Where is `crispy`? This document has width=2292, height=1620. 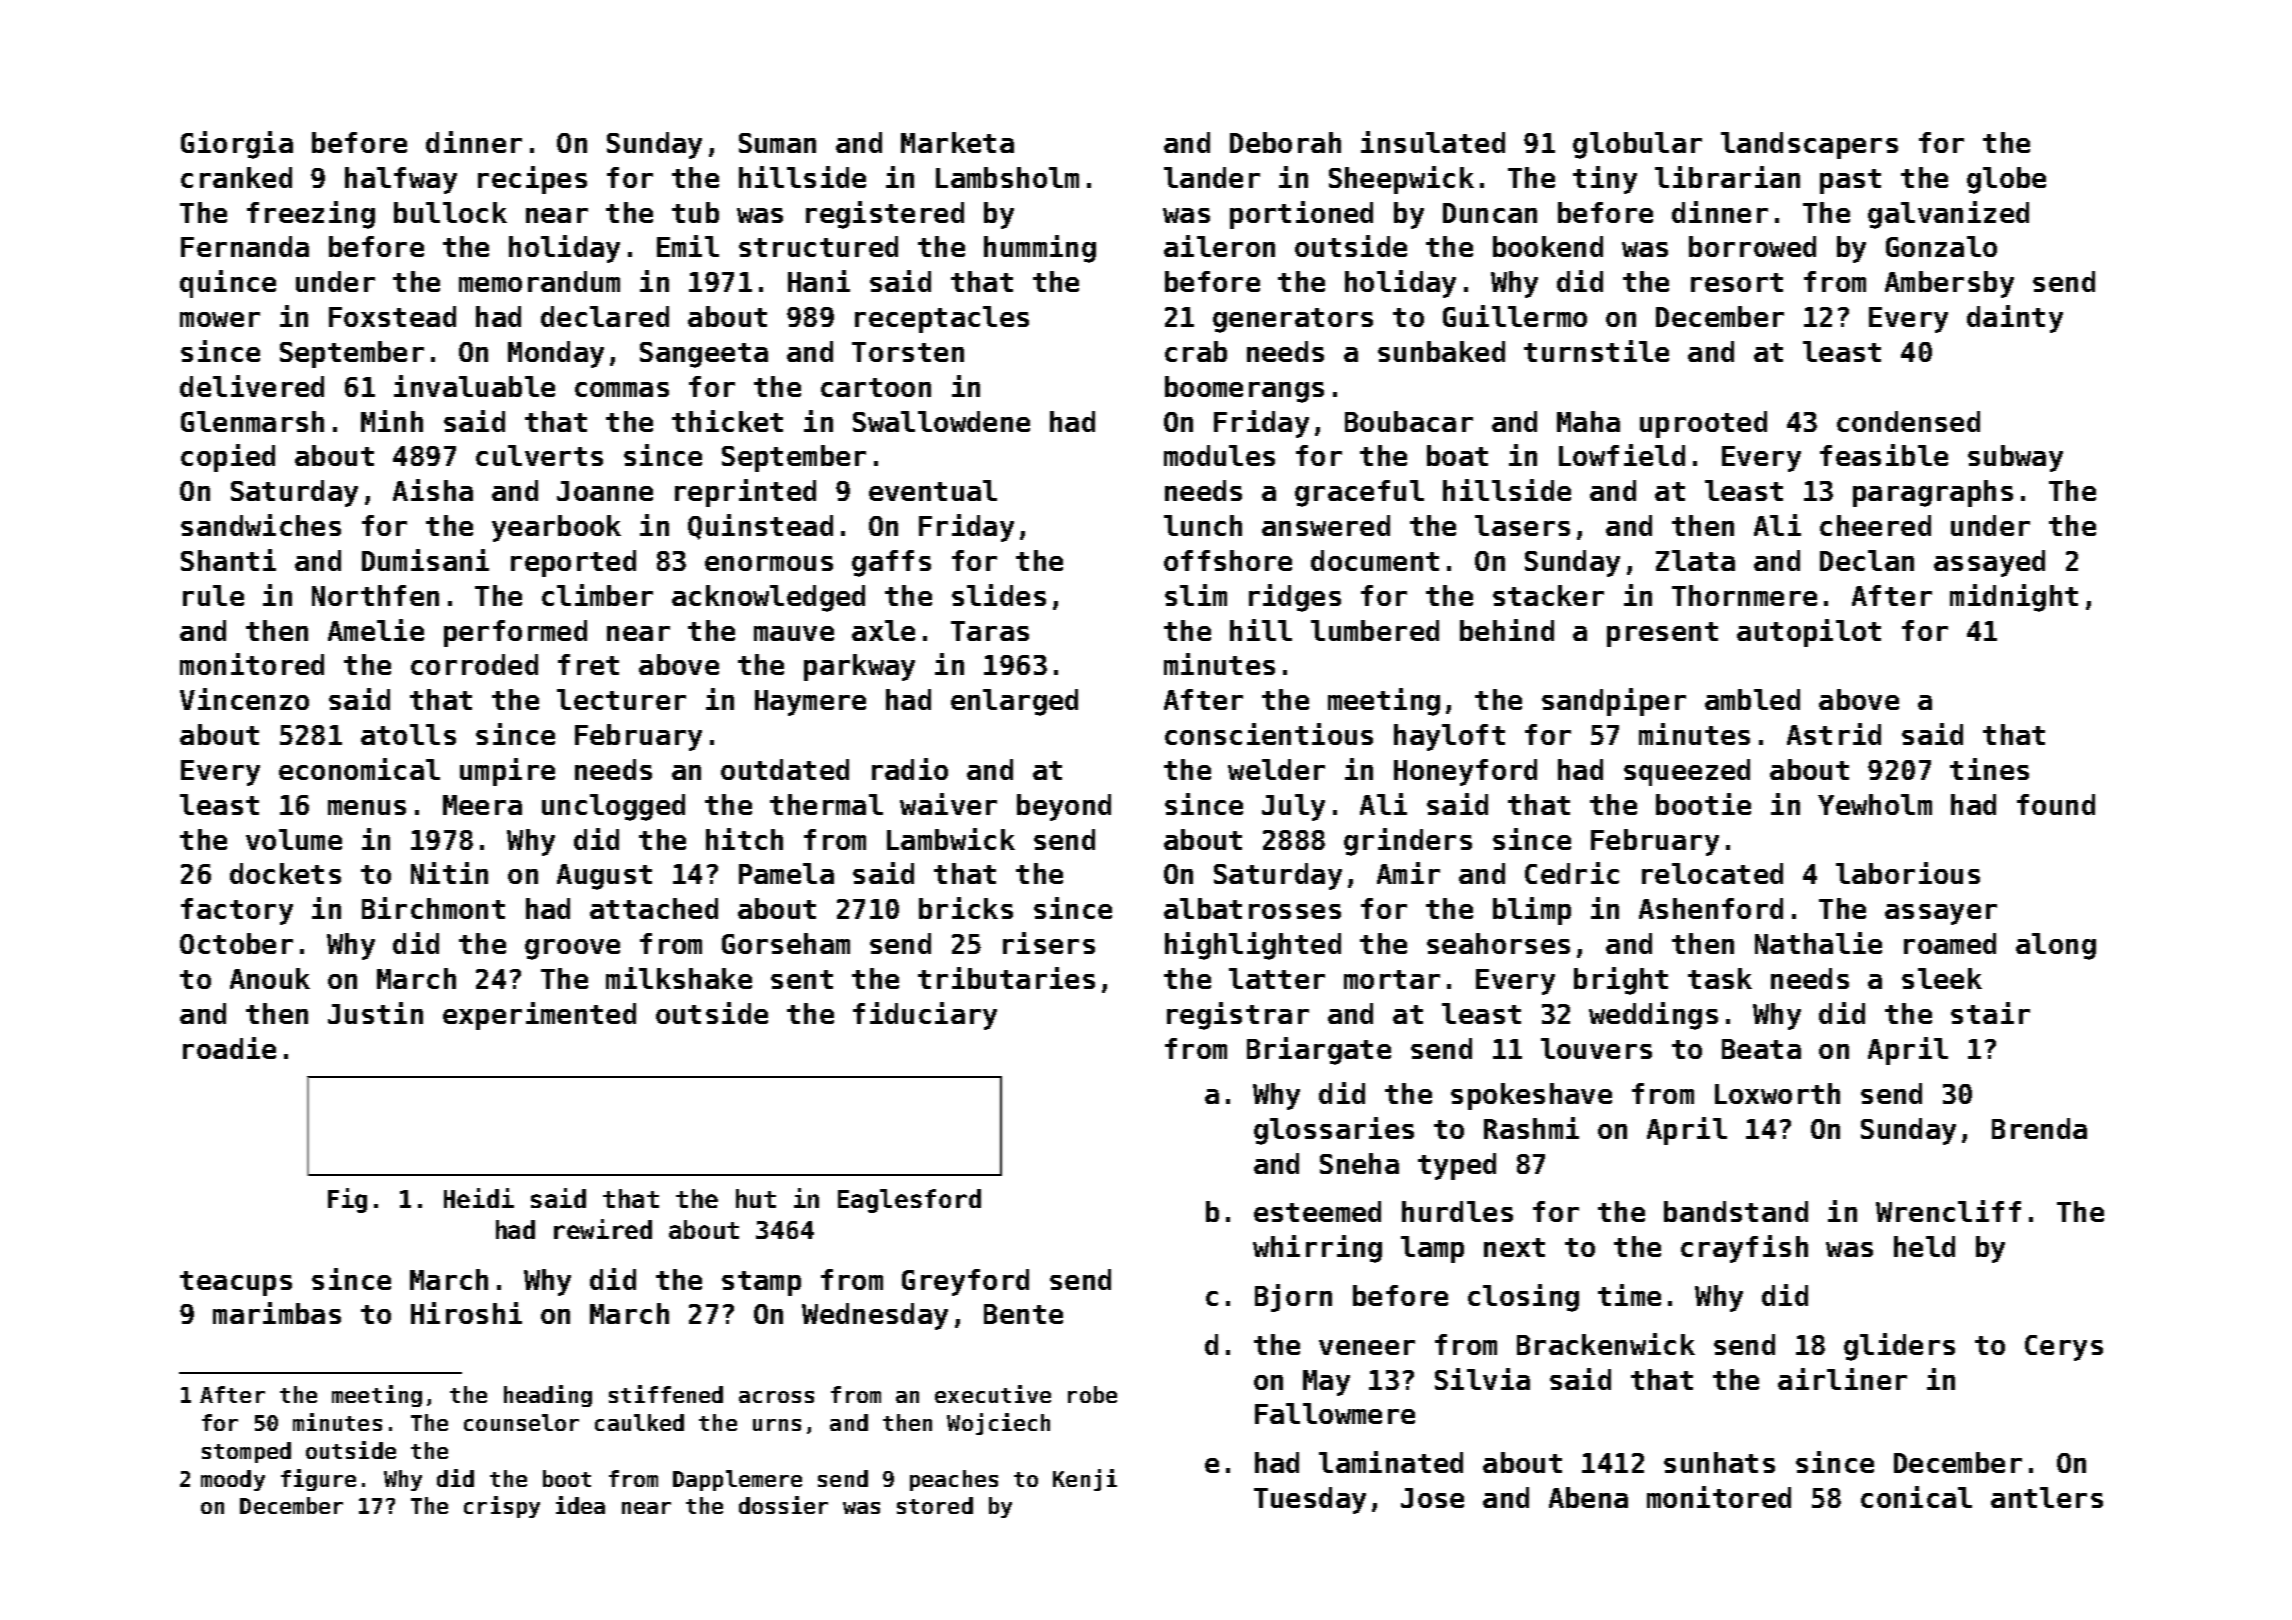 crispy is located at coordinates (502, 1507).
